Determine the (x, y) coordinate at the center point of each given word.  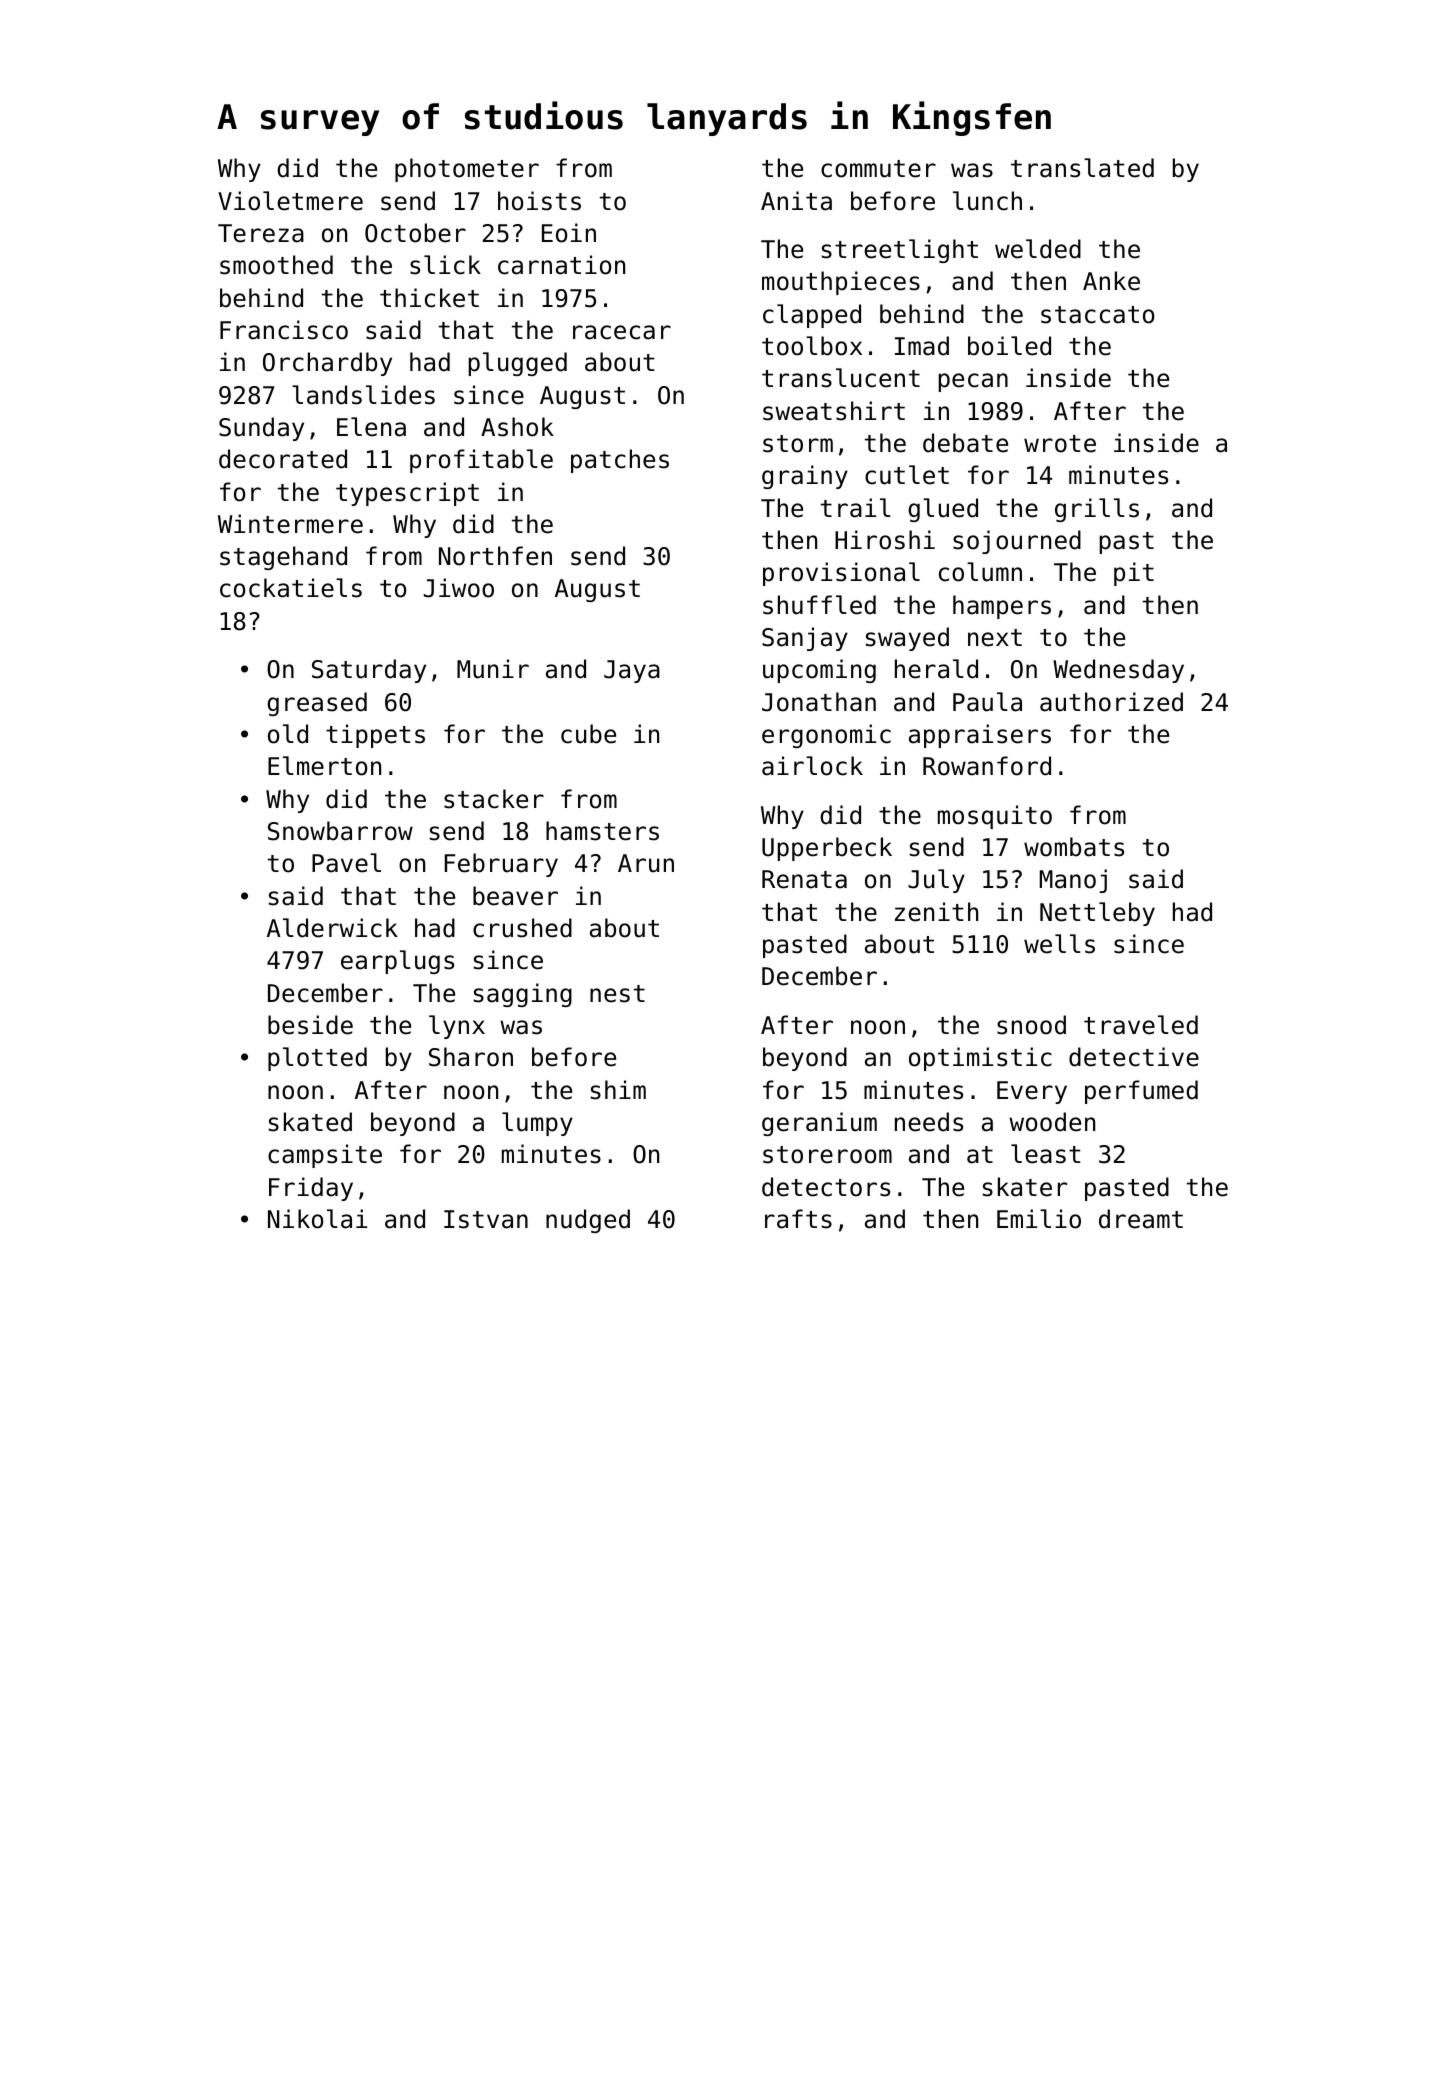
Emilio (1039, 1219)
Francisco (284, 330)
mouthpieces (841, 283)
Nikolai (317, 1219)
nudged (588, 1221)
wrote (1060, 444)
